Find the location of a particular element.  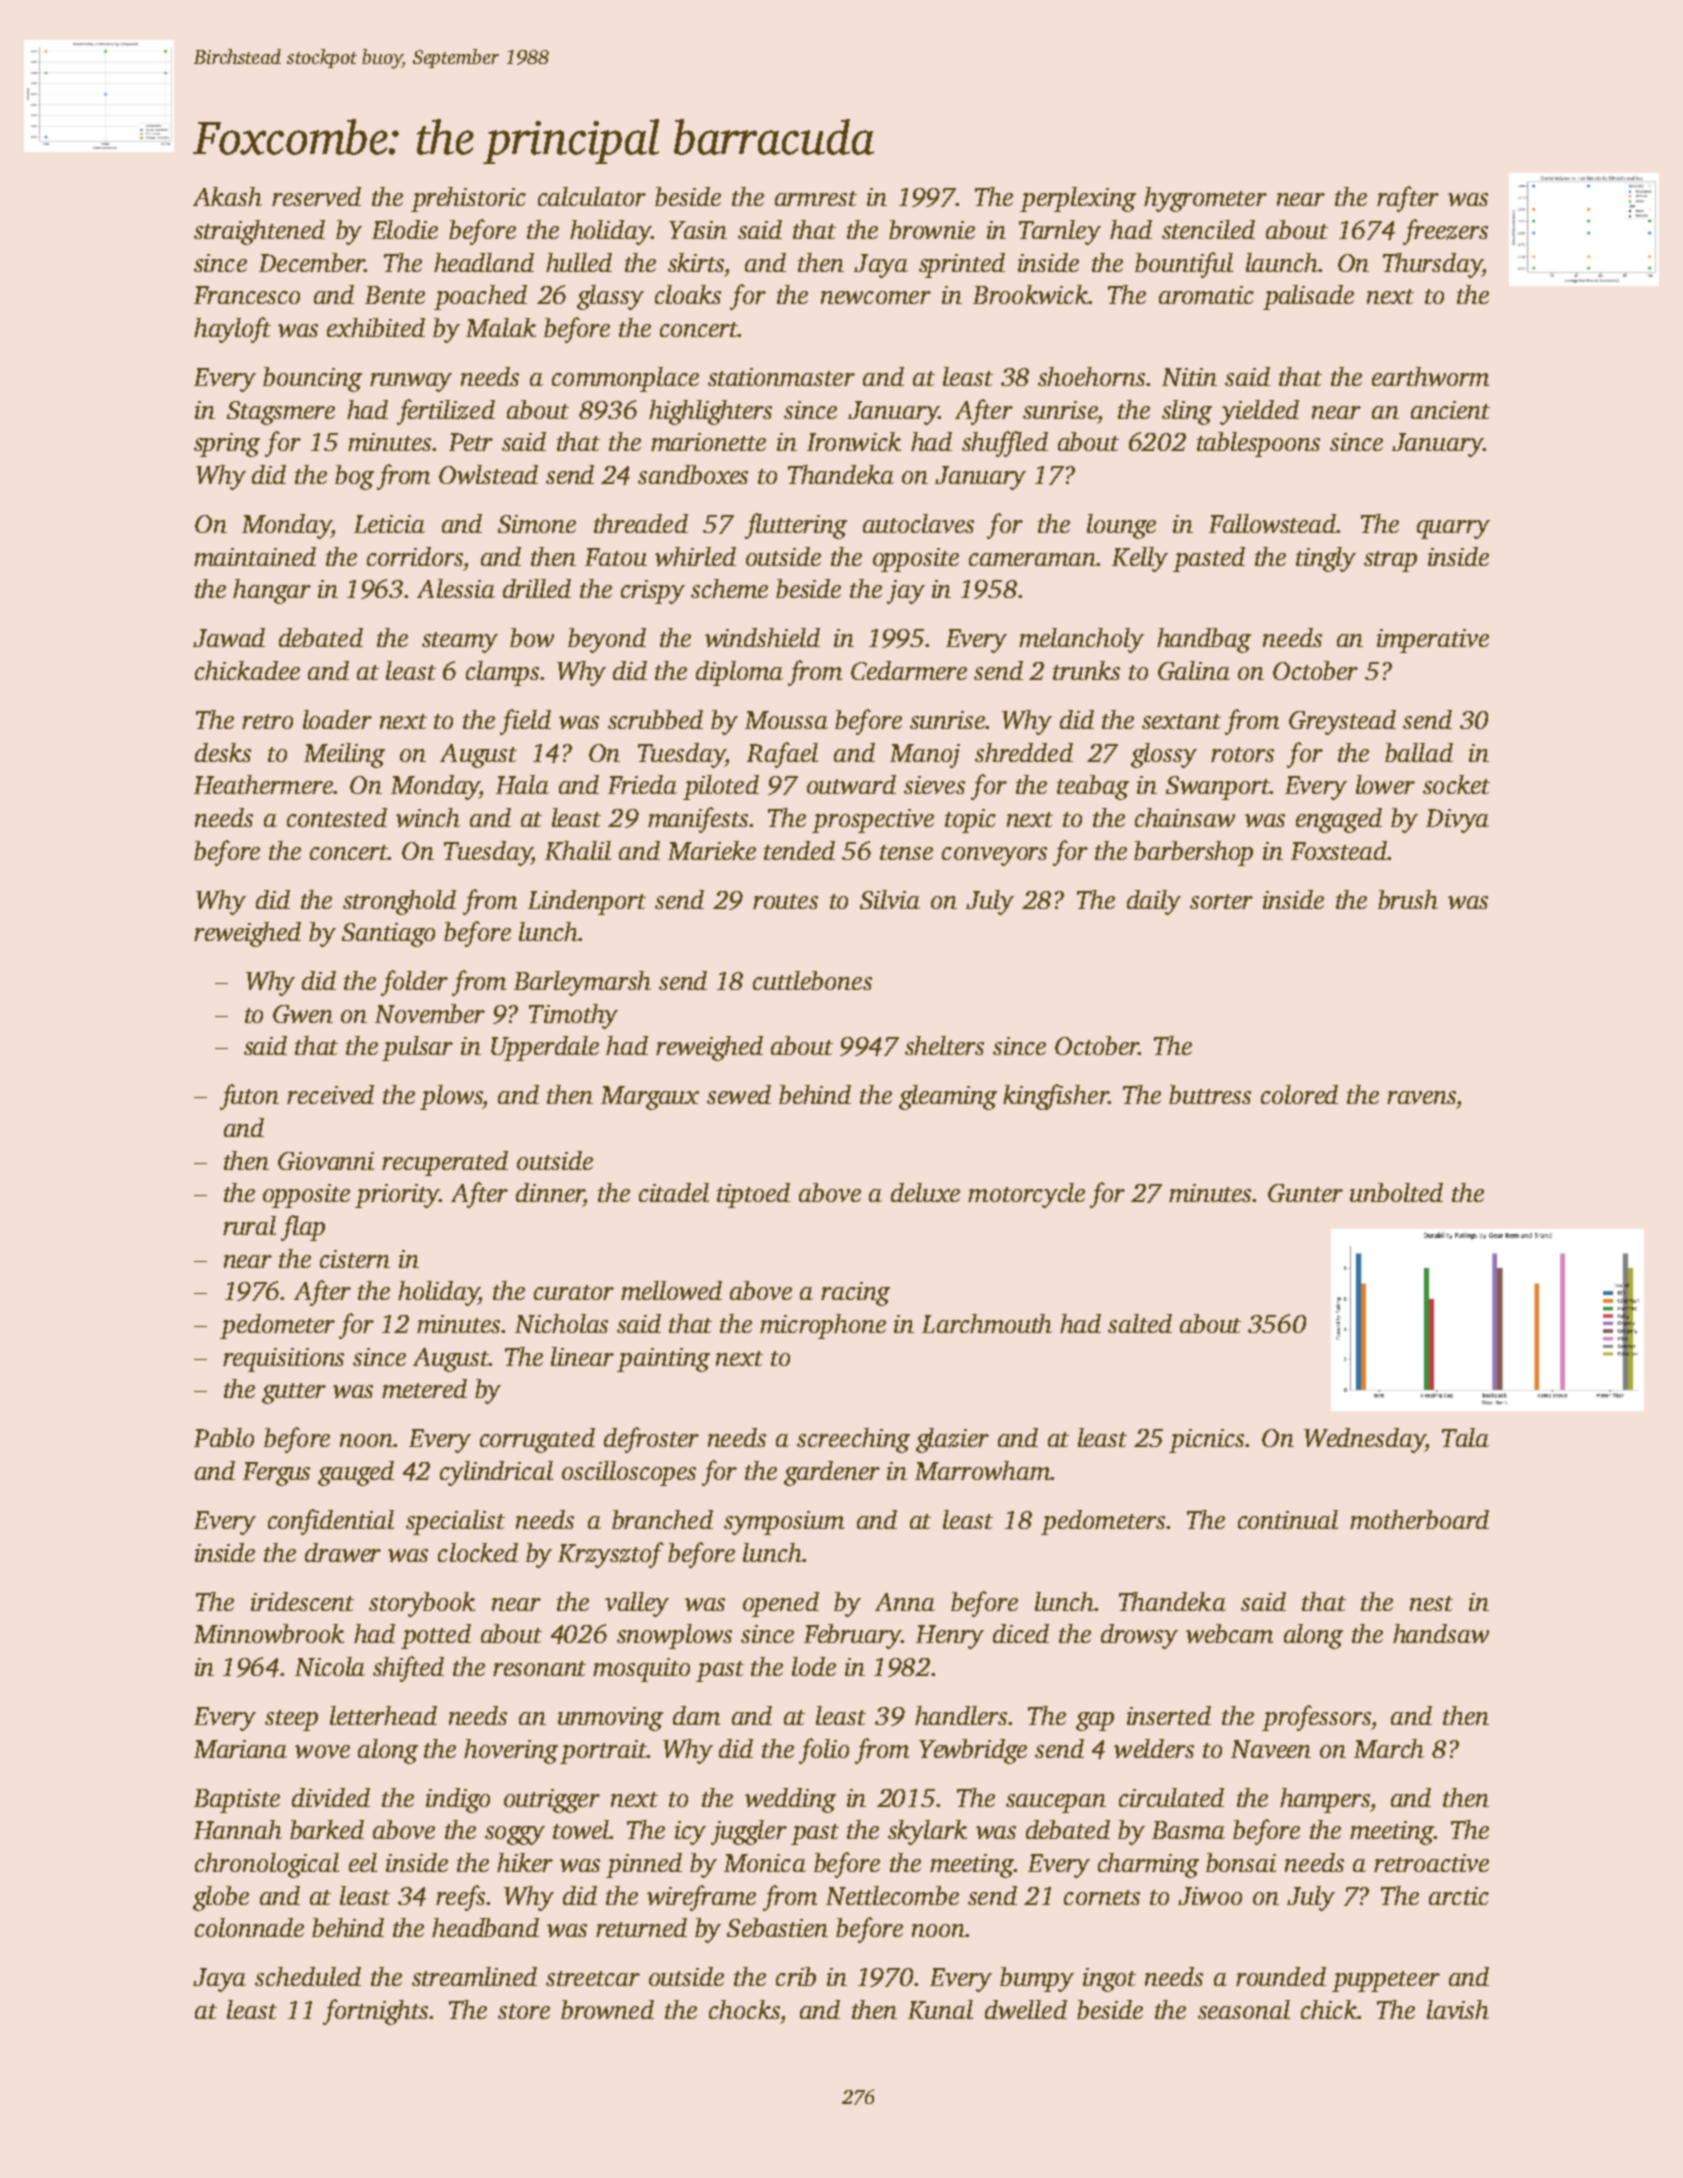

gleaming is located at coordinates (948, 1097).
